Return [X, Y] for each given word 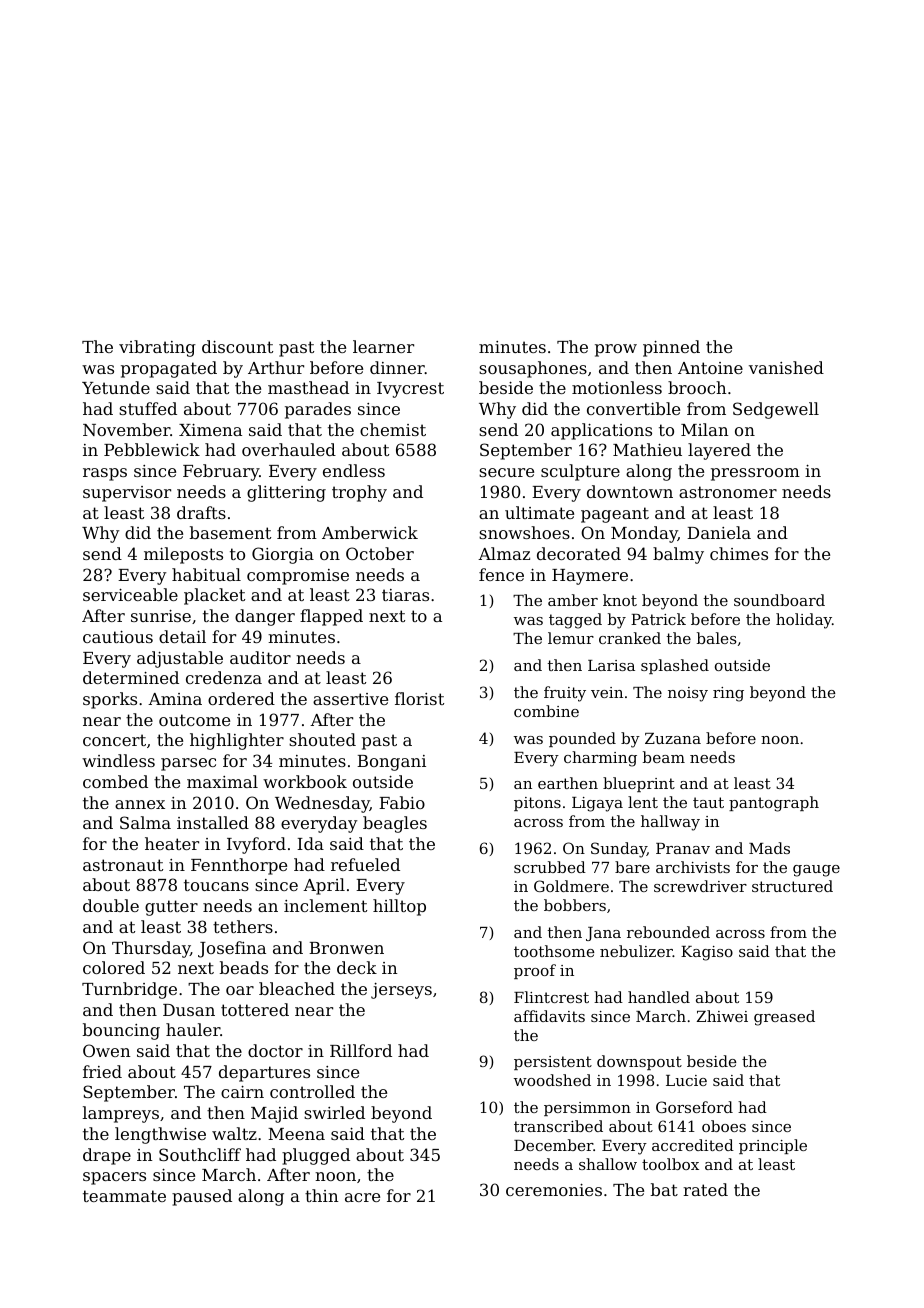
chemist [393, 429]
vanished [786, 367]
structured [792, 886]
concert [114, 740]
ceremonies [554, 1190]
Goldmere [571, 886]
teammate [124, 1196]
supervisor [127, 494]
